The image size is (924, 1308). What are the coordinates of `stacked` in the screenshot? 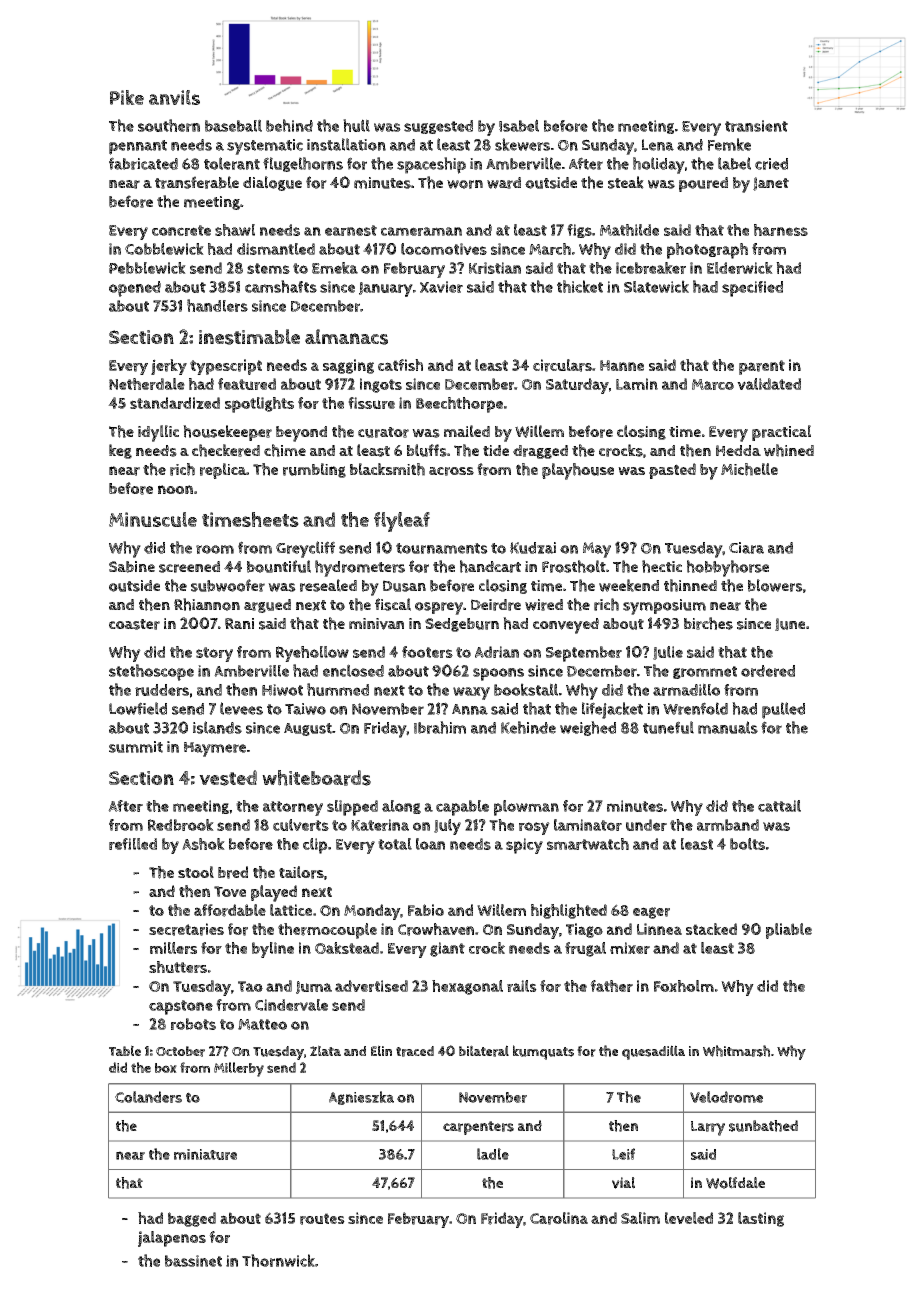 It's located at (711, 929).
